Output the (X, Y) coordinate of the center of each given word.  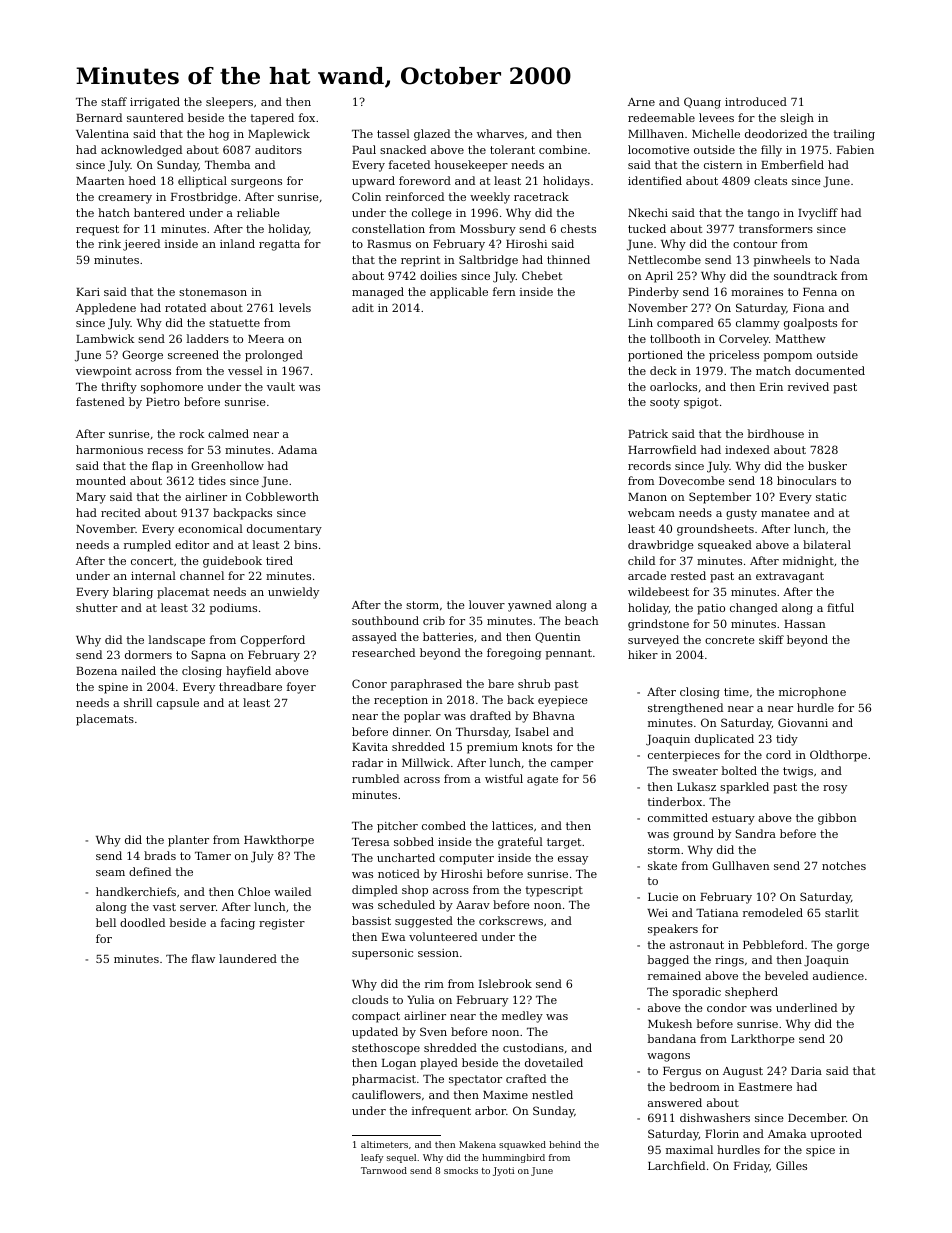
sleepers (229, 103)
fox (307, 117)
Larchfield (676, 1165)
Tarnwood (384, 1170)
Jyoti (503, 1171)
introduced (756, 101)
